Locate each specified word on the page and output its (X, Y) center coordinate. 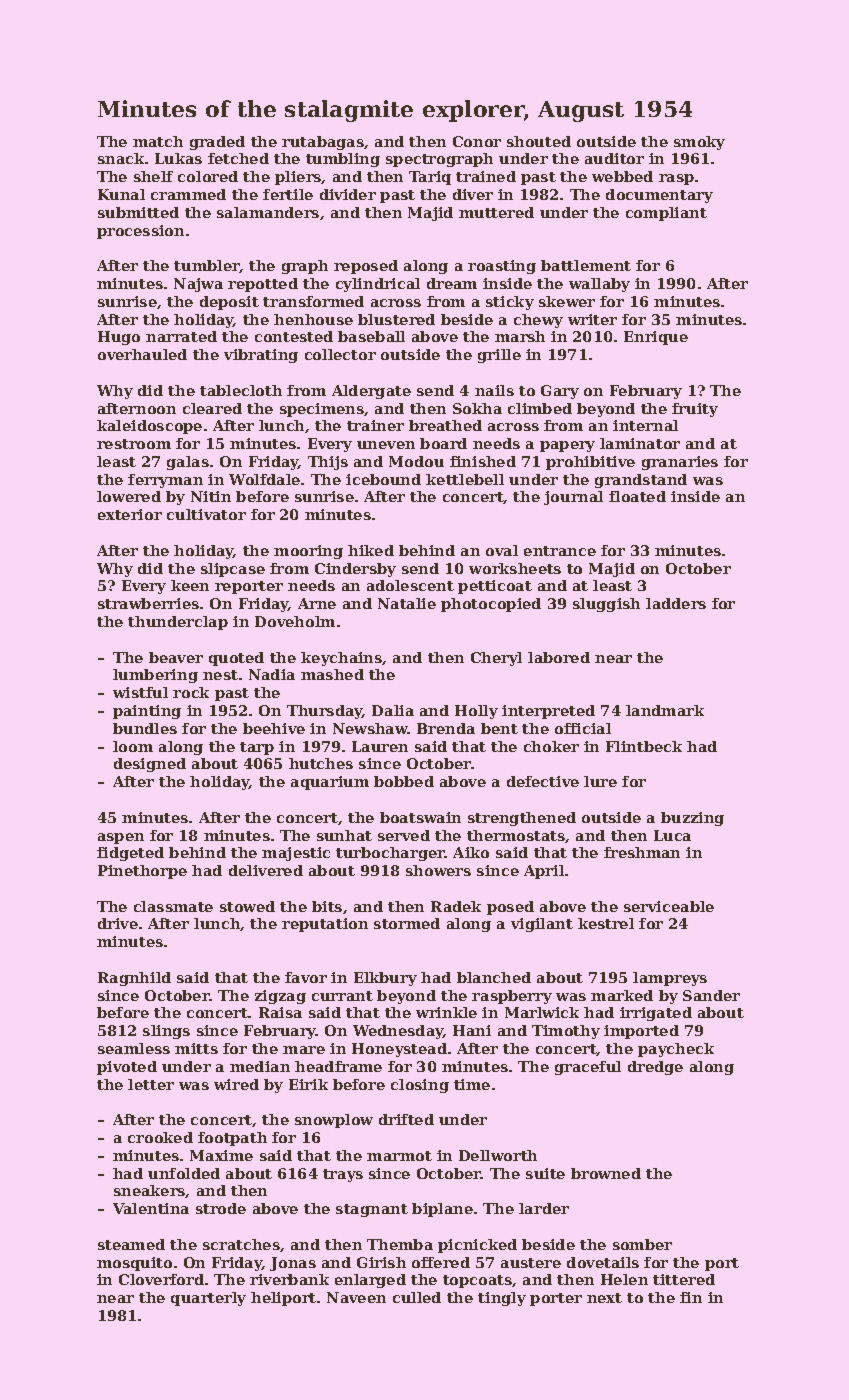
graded (217, 143)
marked (622, 995)
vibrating (261, 356)
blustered (396, 319)
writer (592, 319)
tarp (257, 748)
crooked (160, 1137)
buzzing (692, 819)
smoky (699, 143)
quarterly (208, 1299)
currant (342, 996)
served (404, 835)
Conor (477, 141)
